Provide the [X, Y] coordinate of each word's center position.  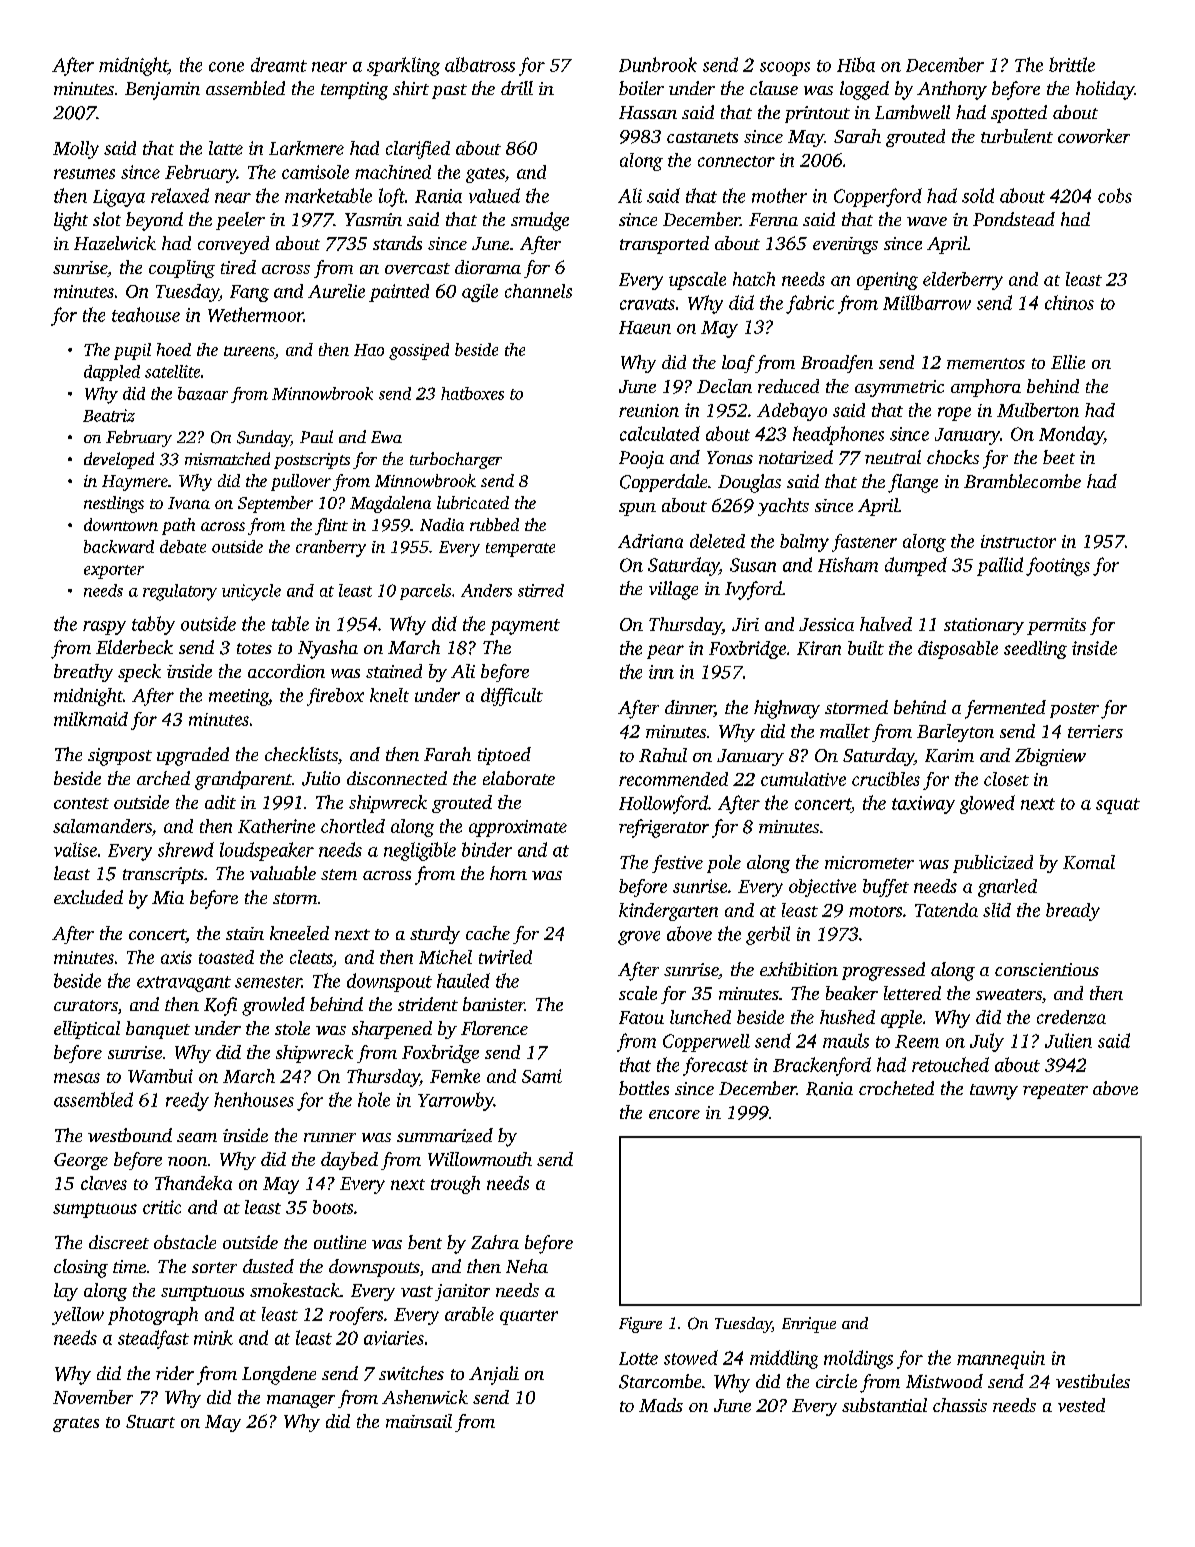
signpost [120, 757]
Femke [455, 1076]
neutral [893, 457]
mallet [845, 731]
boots [333, 1207]
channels [538, 291]
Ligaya [119, 198]
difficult [512, 697]
